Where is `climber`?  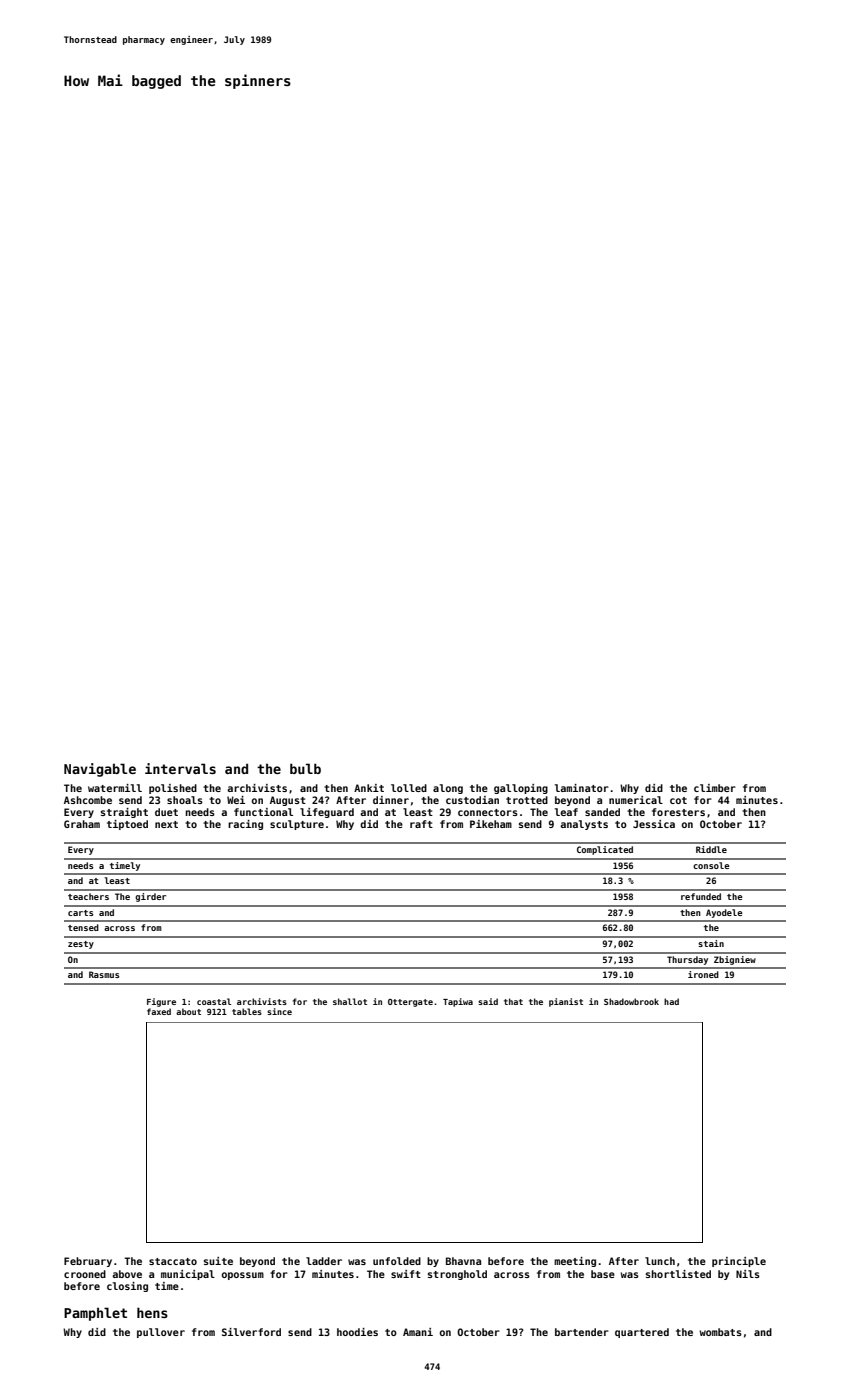 climber is located at coordinates (715, 788).
